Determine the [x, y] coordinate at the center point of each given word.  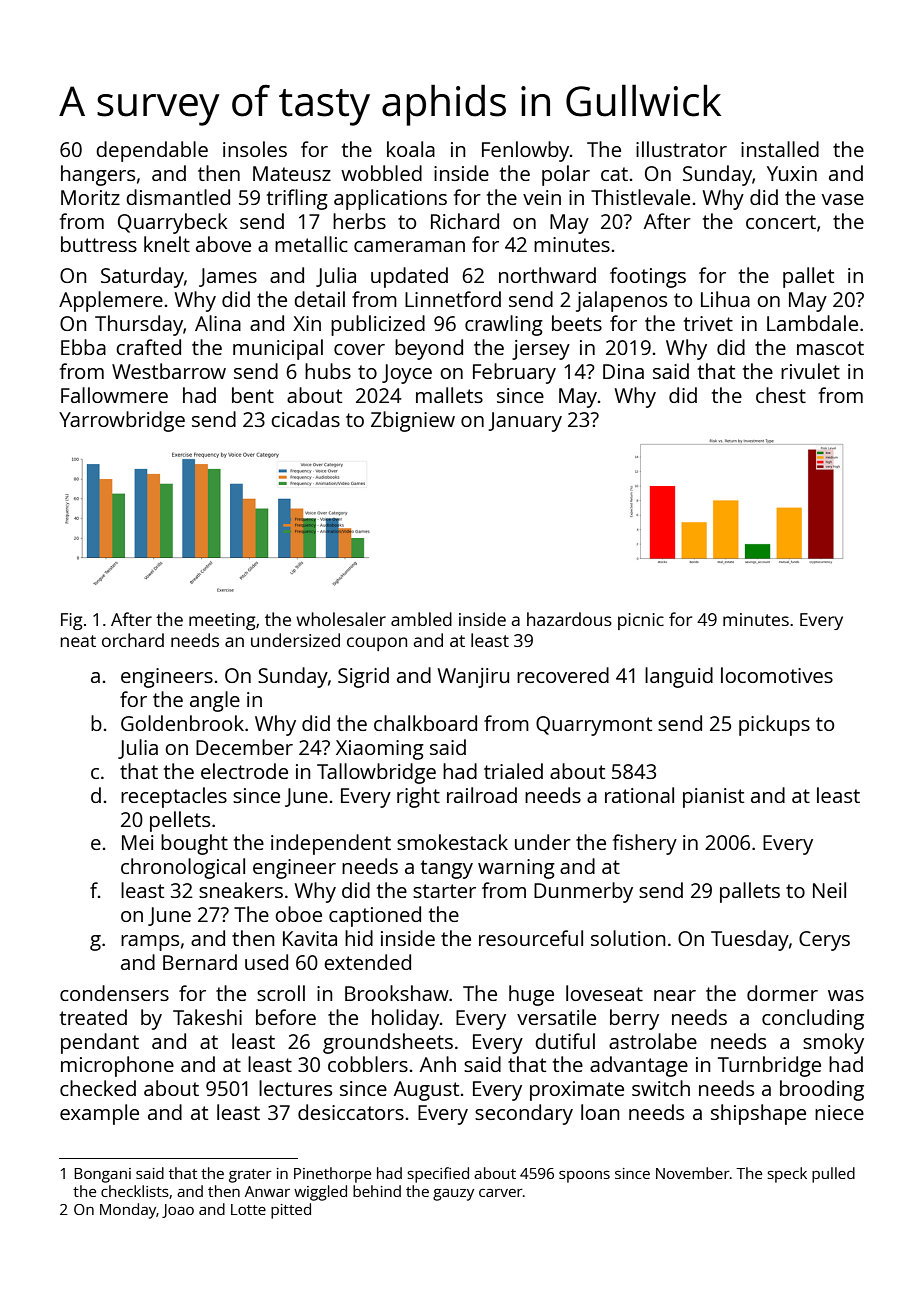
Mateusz [292, 173]
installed [780, 149]
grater [250, 1176]
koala [411, 149]
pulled [833, 1175]
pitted [291, 1211]
